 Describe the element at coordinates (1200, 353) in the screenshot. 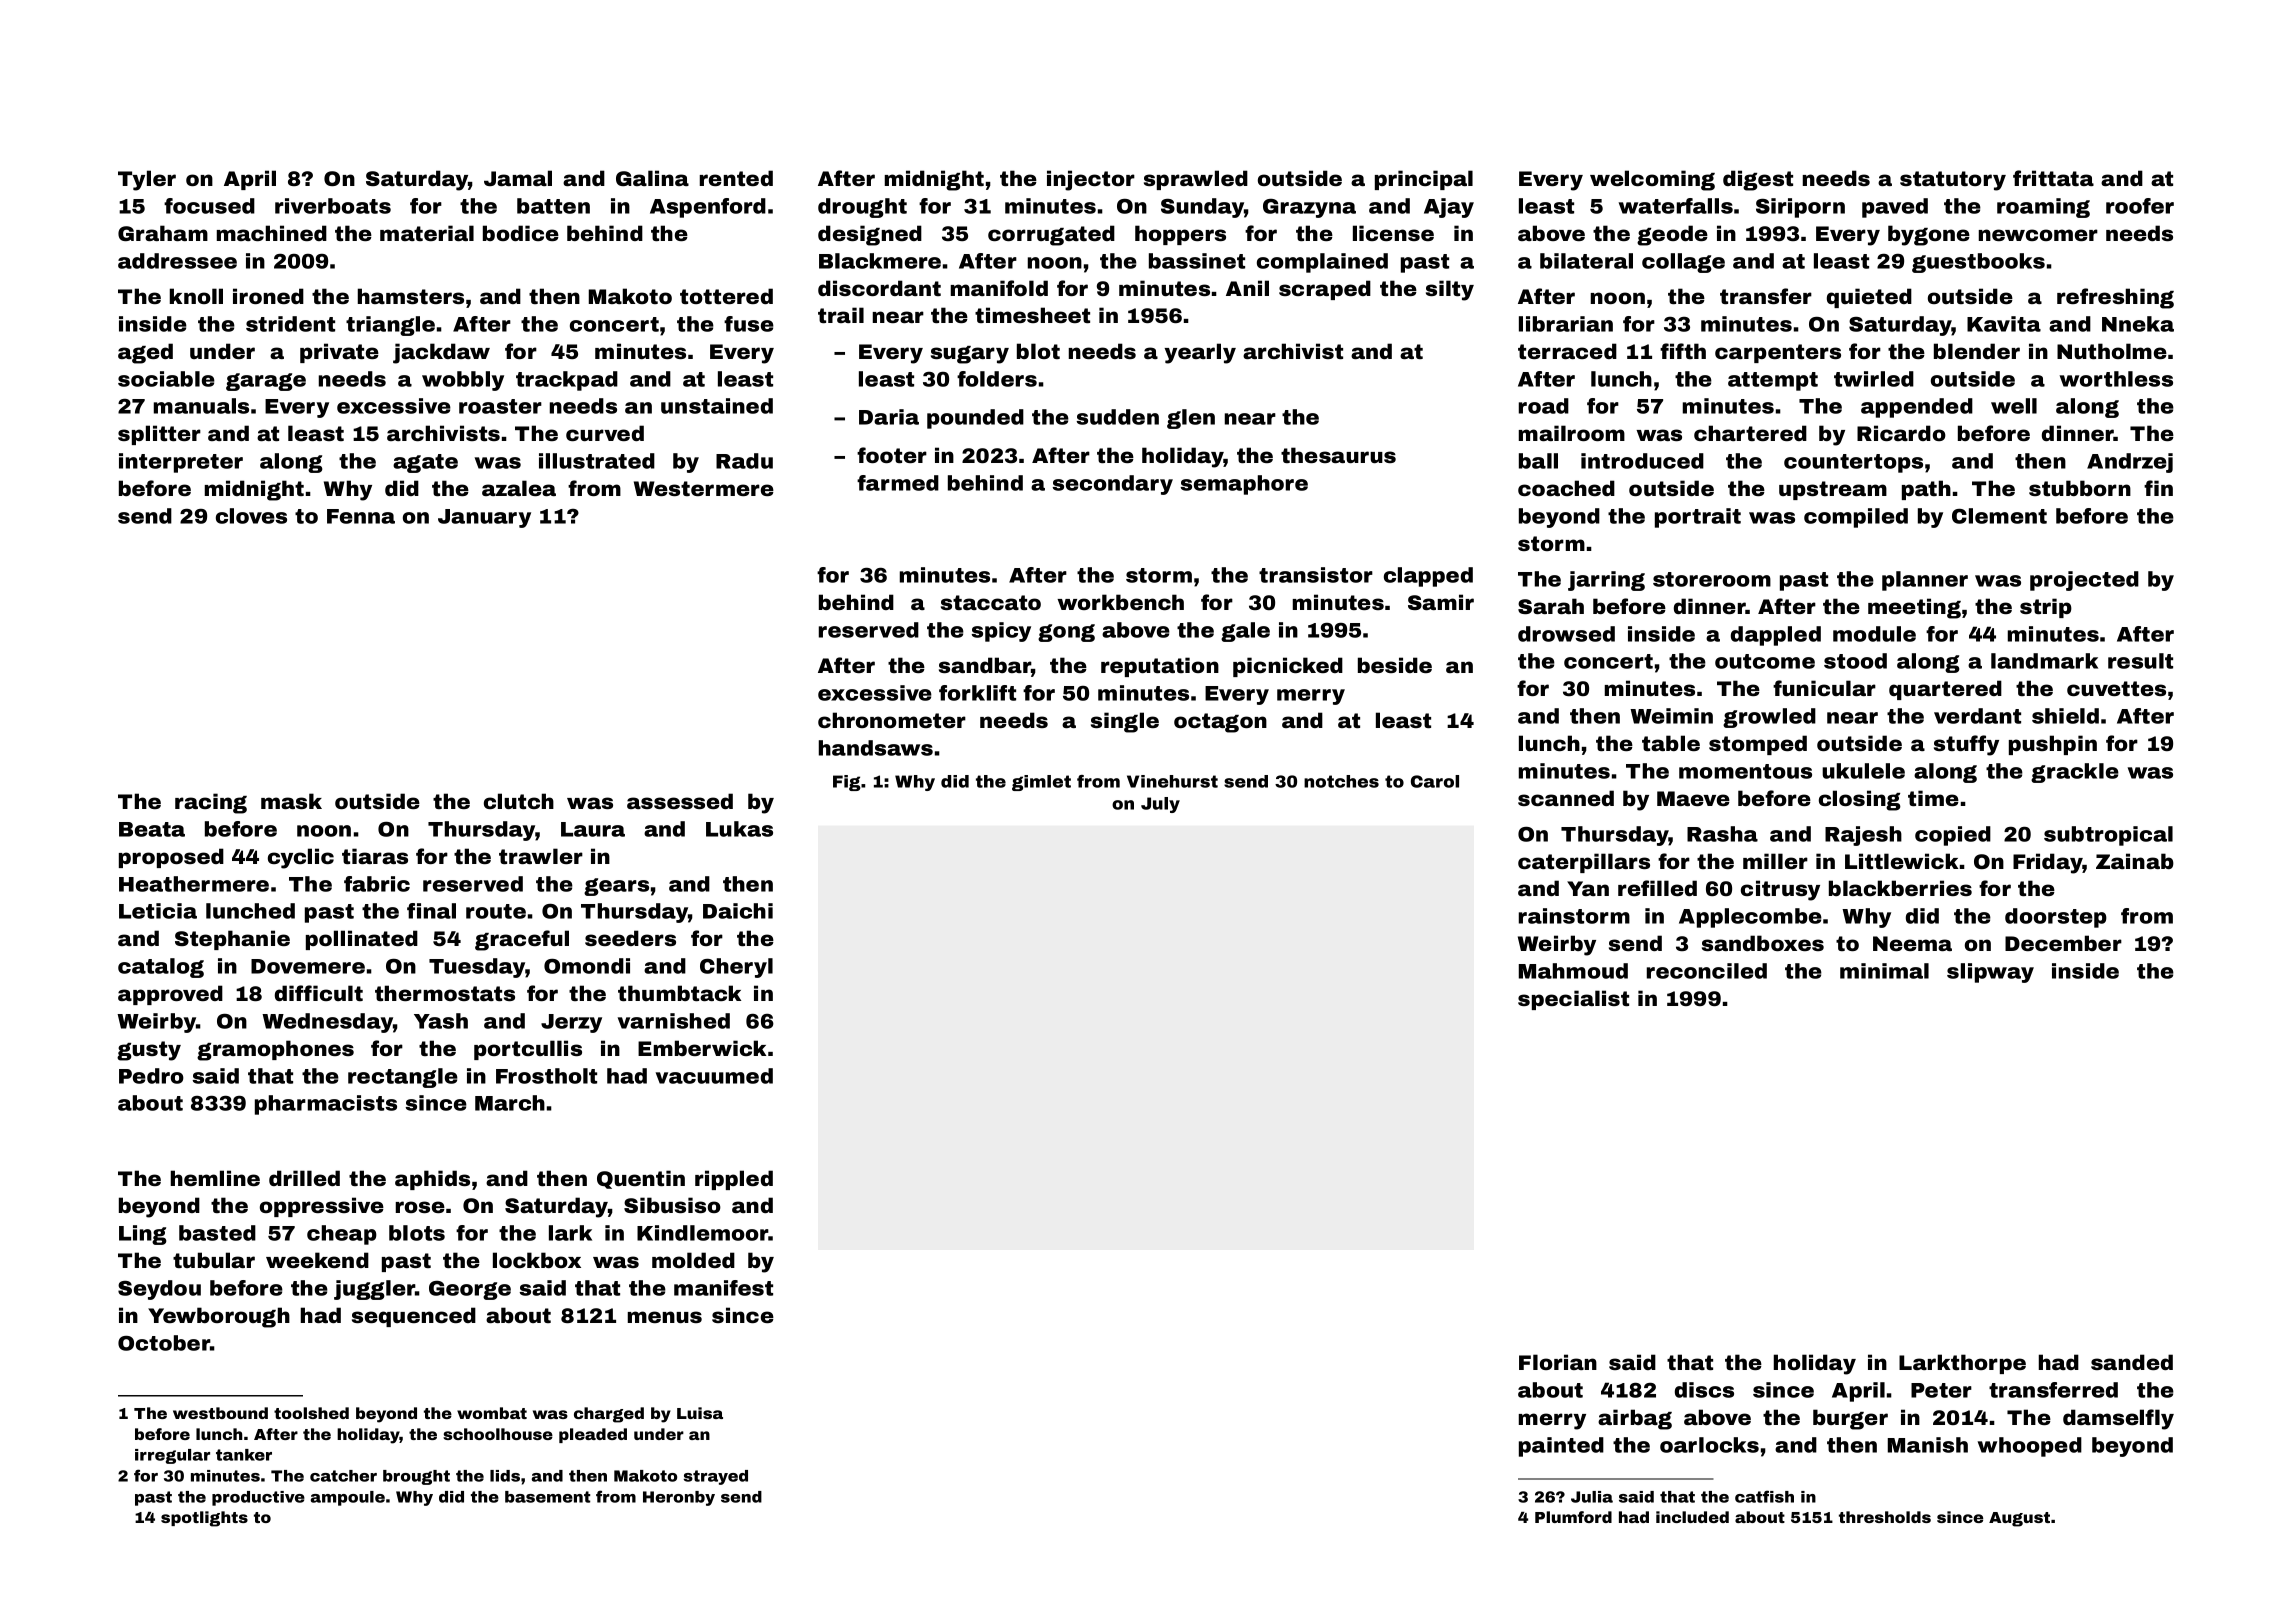

I see `yearly` at that location.
